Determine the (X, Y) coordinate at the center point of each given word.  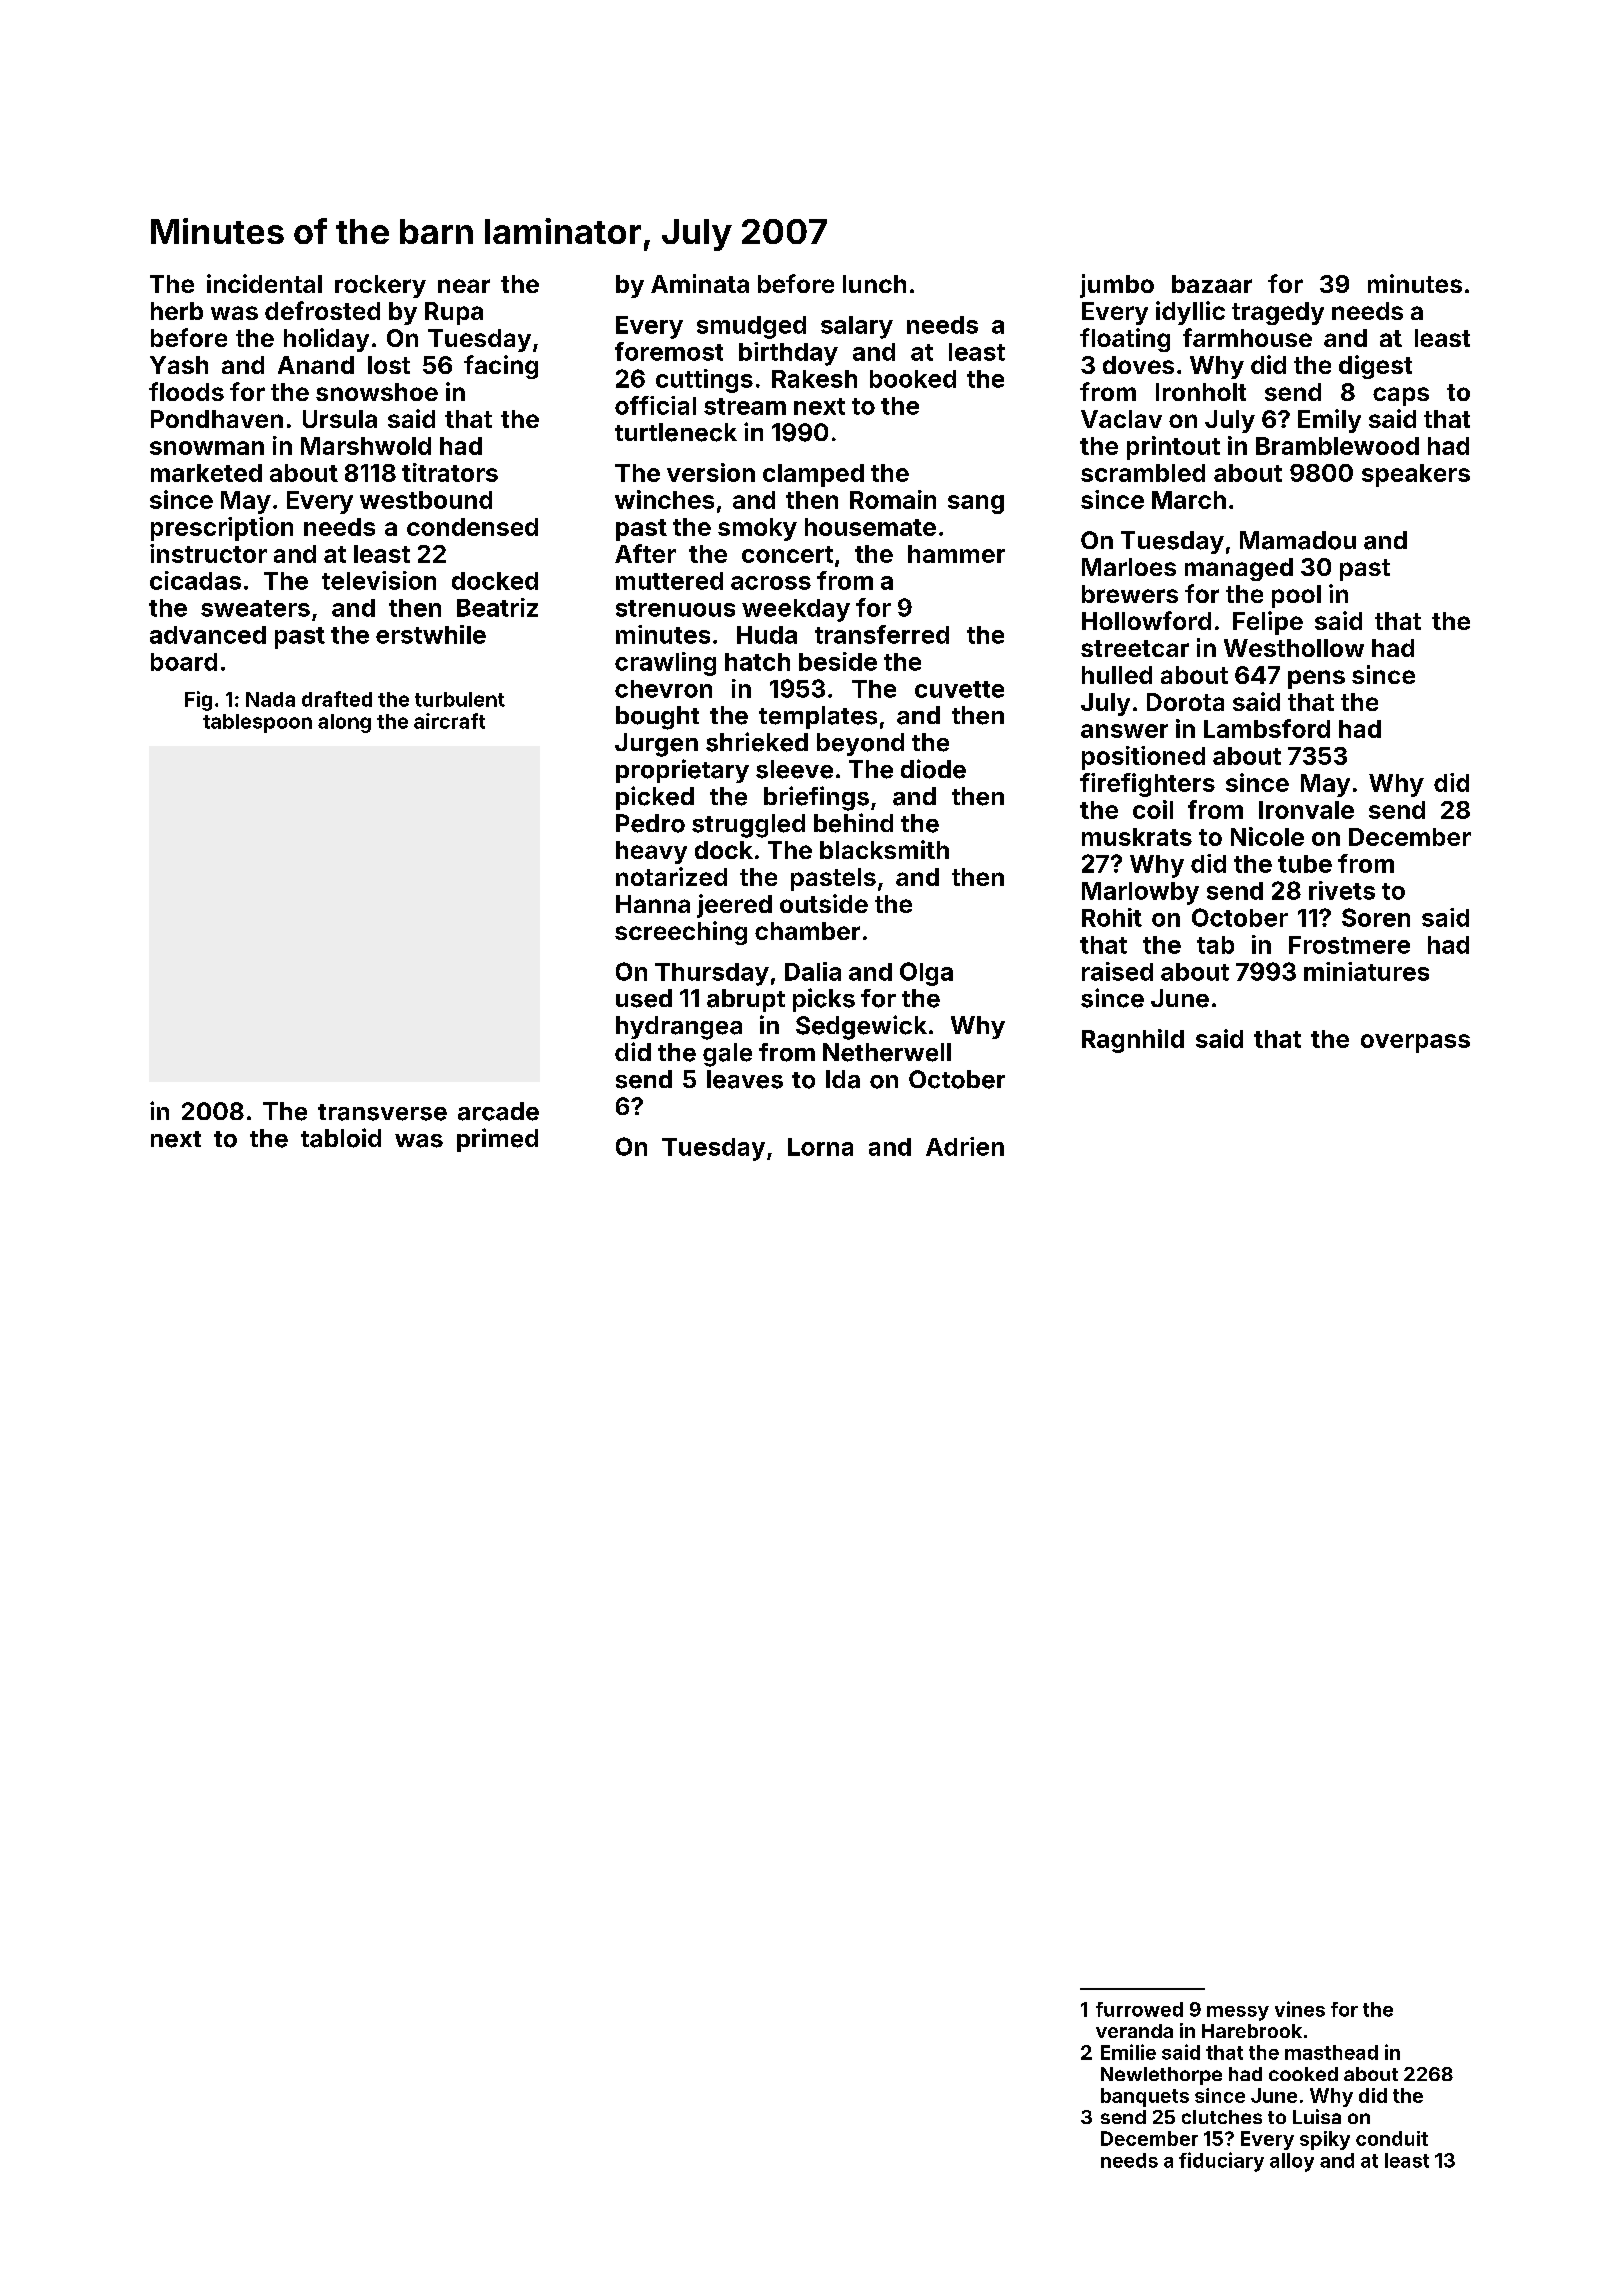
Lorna (820, 1147)
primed (497, 1140)
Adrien (965, 1146)
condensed (472, 527)
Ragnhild (1133, 1041)
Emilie (1128, 2052)
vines (1300, 2009)
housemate (870, 527)
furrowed (1139, 2009)
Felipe (1268, 623)
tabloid (341, 1138)
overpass (1415, 1043)
